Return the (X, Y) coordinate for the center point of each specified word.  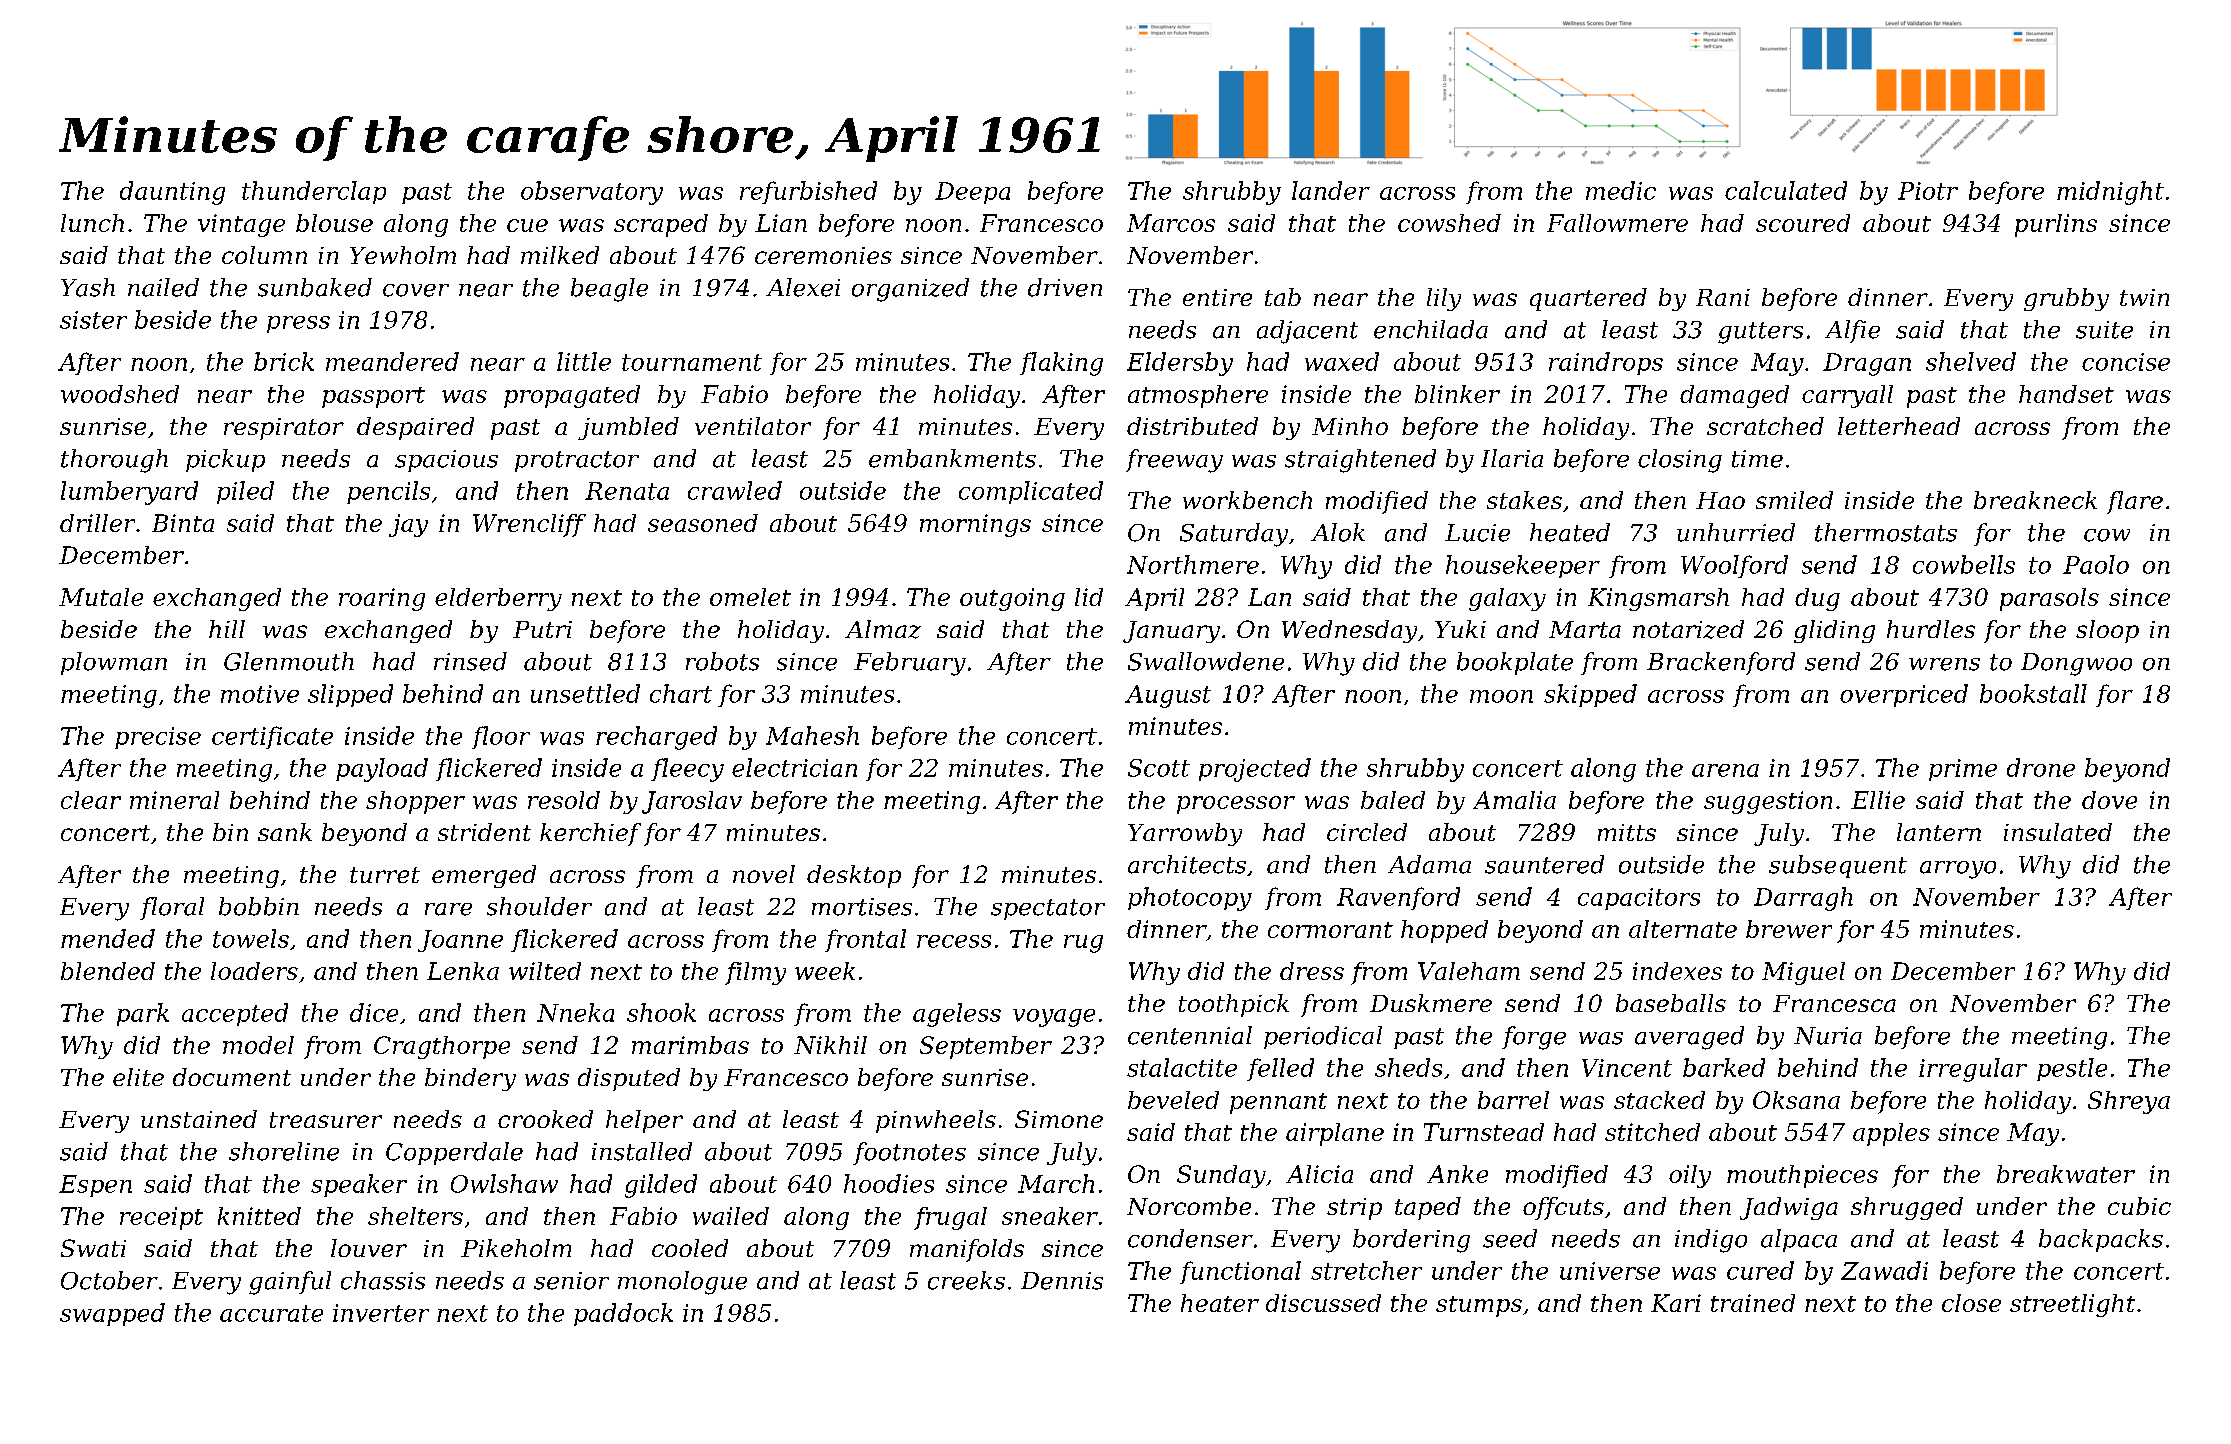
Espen (95, 1186)
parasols (2049, 599)
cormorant (1330, 930)
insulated (2058, 832)
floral (172, 908)
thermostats (1886, 532)
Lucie (1477, 533)
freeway (1174, 461)
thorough (114, 461)
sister (93, 320)
